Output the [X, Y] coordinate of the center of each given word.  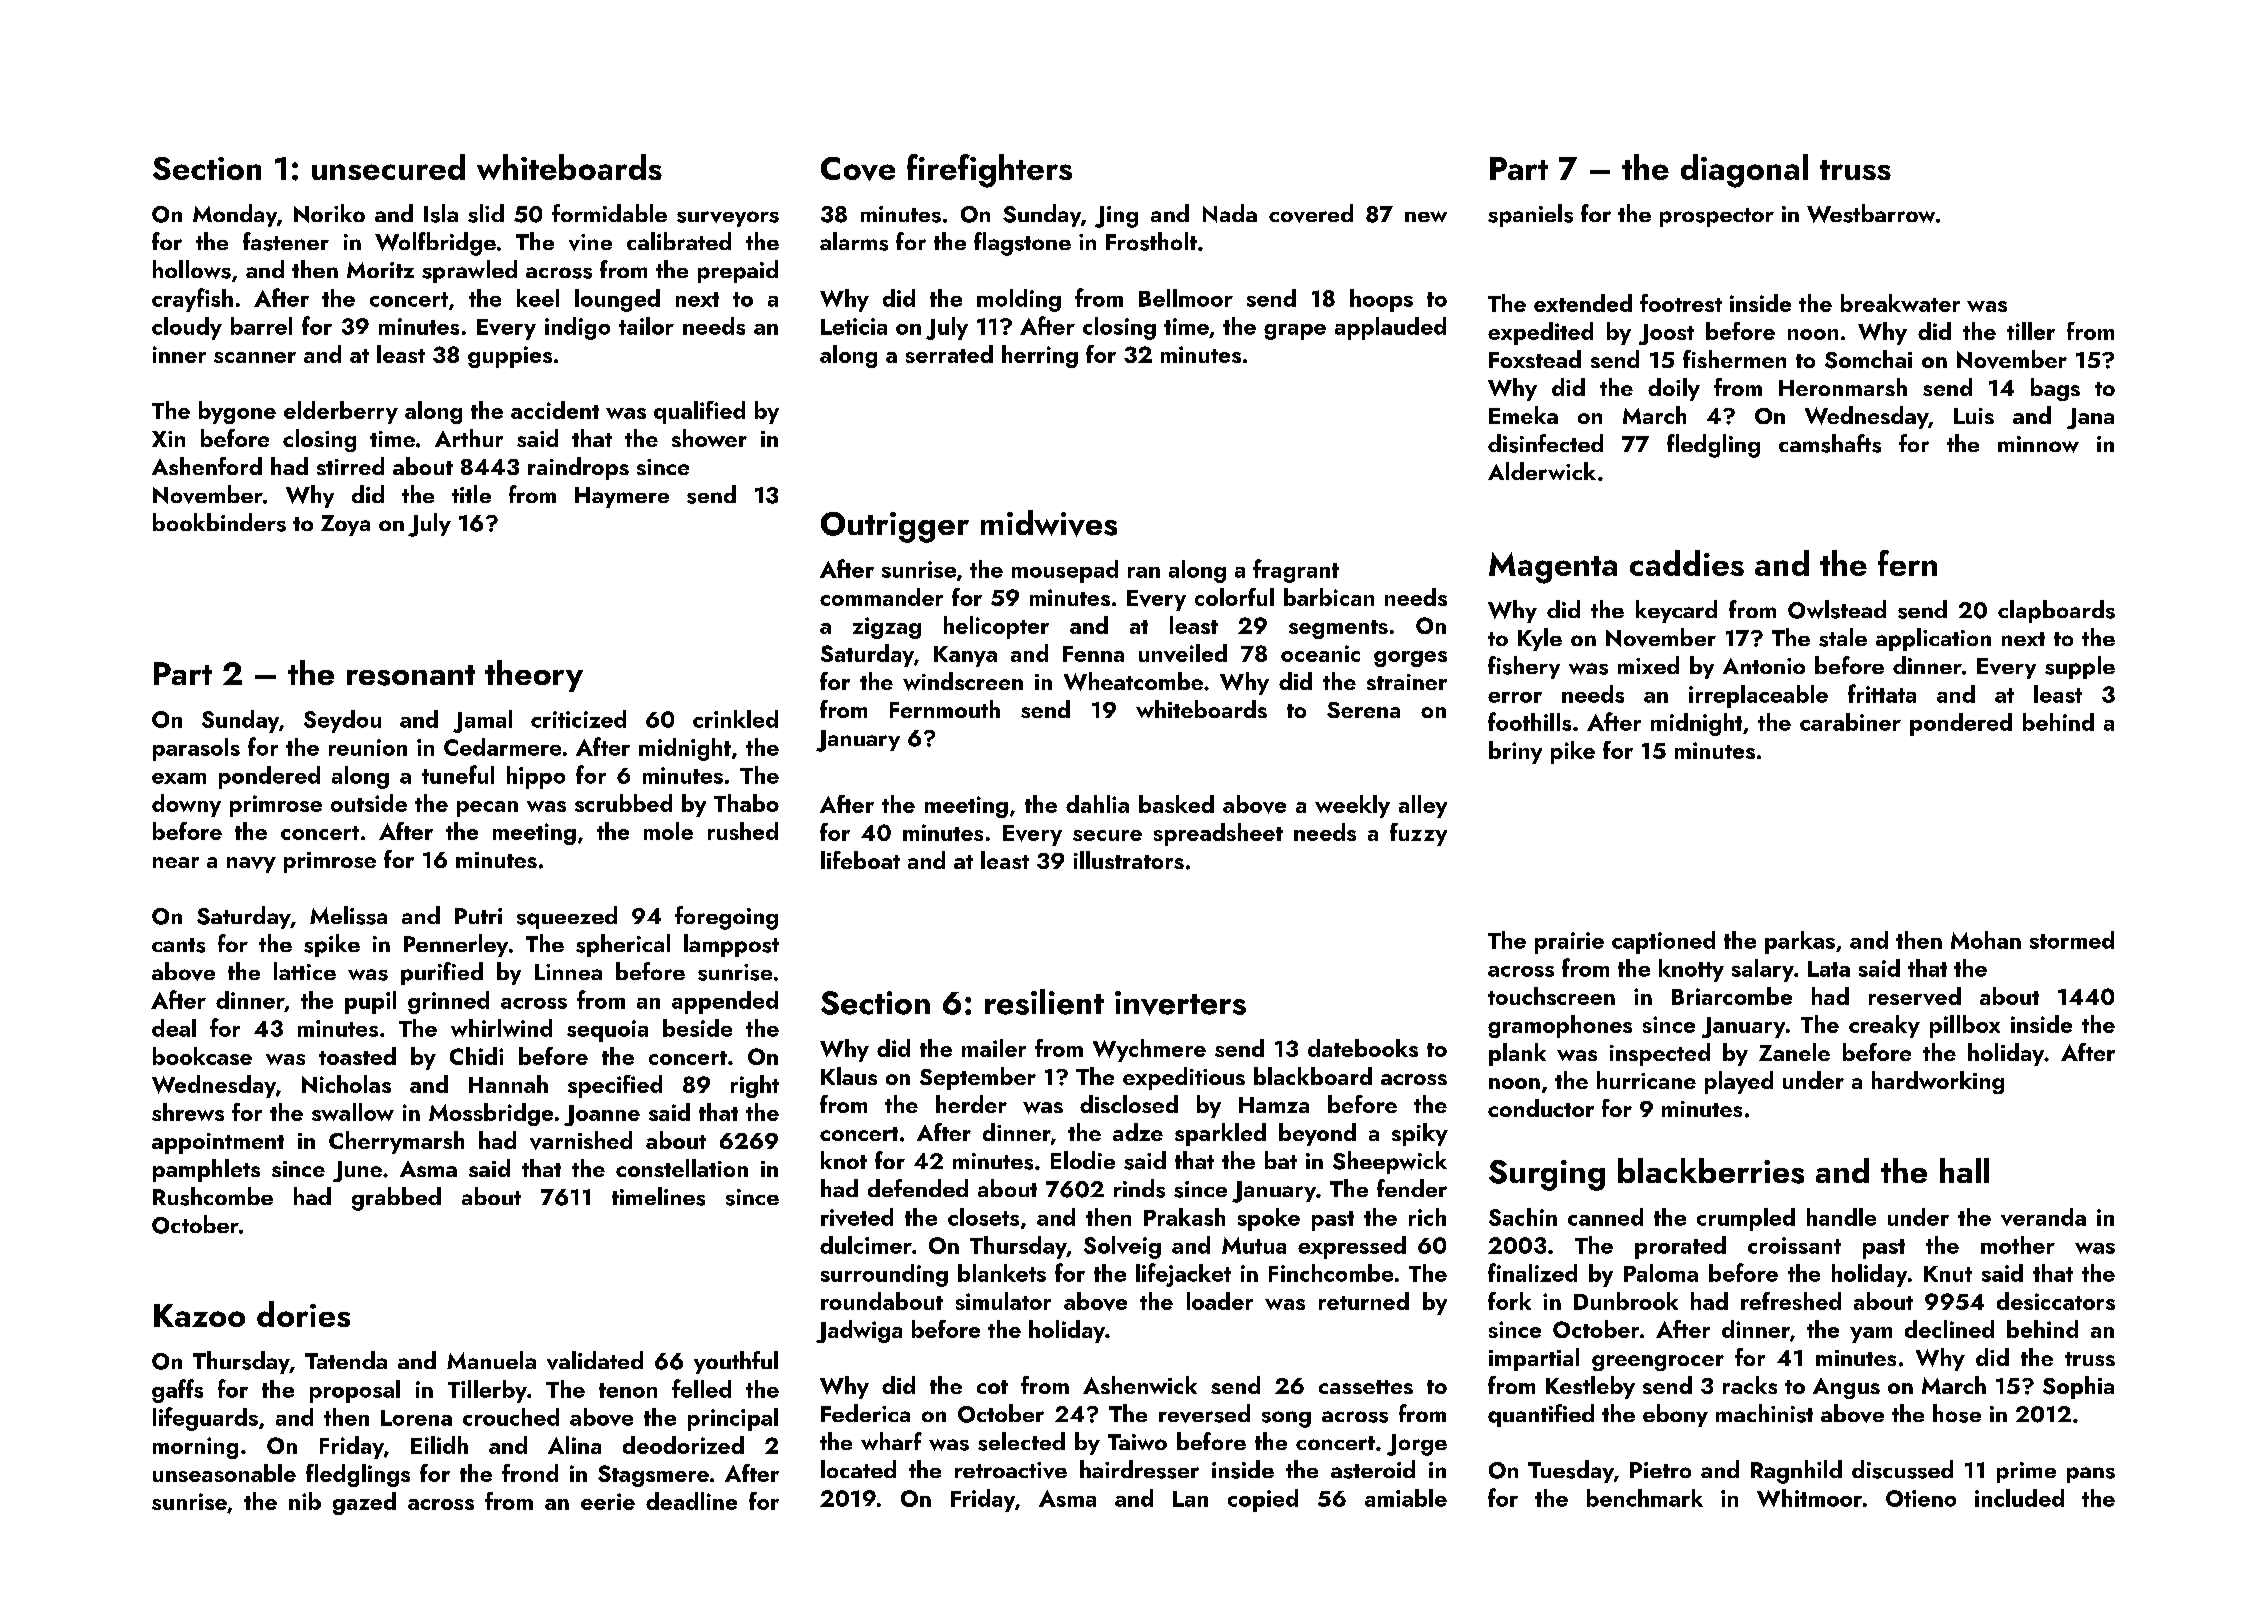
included [2019, 1498]
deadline [691, 1501]
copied [1263, 1500]
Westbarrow [1871, 213]
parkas [1800, 942]
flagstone [1022, 244]
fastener [286, 241]
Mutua [1254, 1245]
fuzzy [1418, 834]
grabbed [396, 1199]
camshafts [1830, 443]
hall [1964, 1170]
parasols [196, 749]
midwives [1049, 523]
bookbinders [219, 522]
